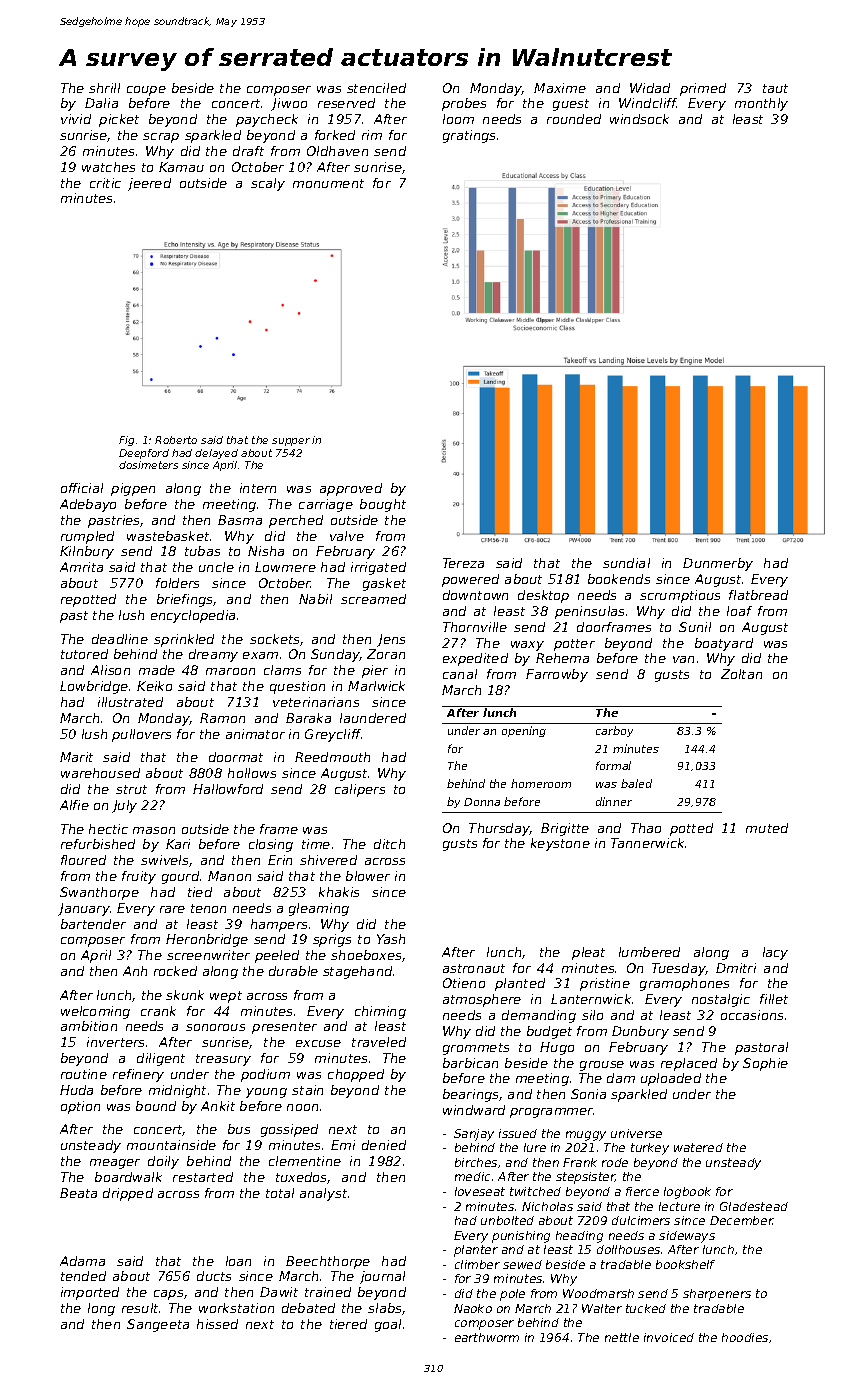 The height and width of the screenshot is (1400, 849). I want to click on wastebasket, so click(168, 536).
